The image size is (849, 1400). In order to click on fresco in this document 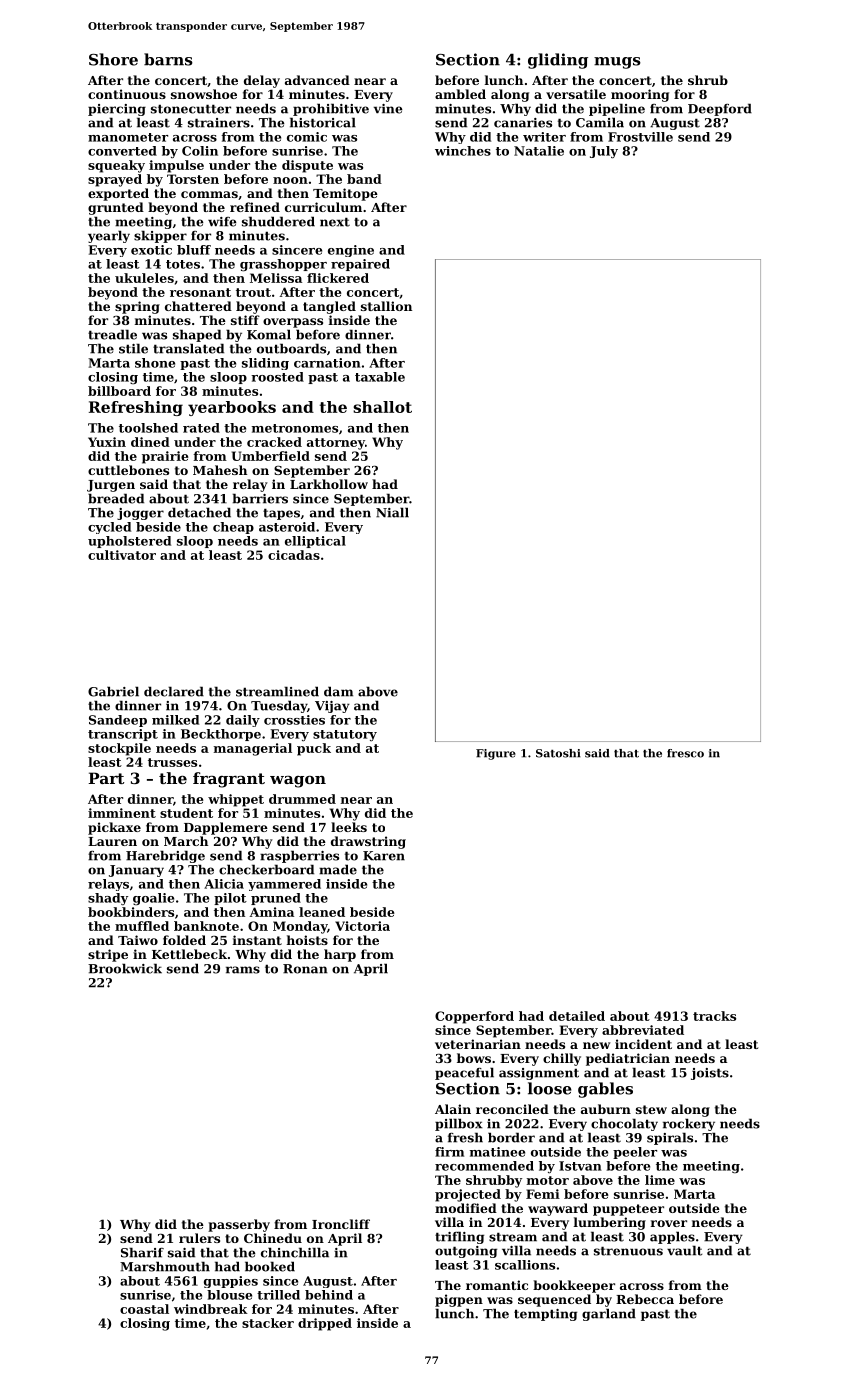, I will do `click(685, 753)`.
